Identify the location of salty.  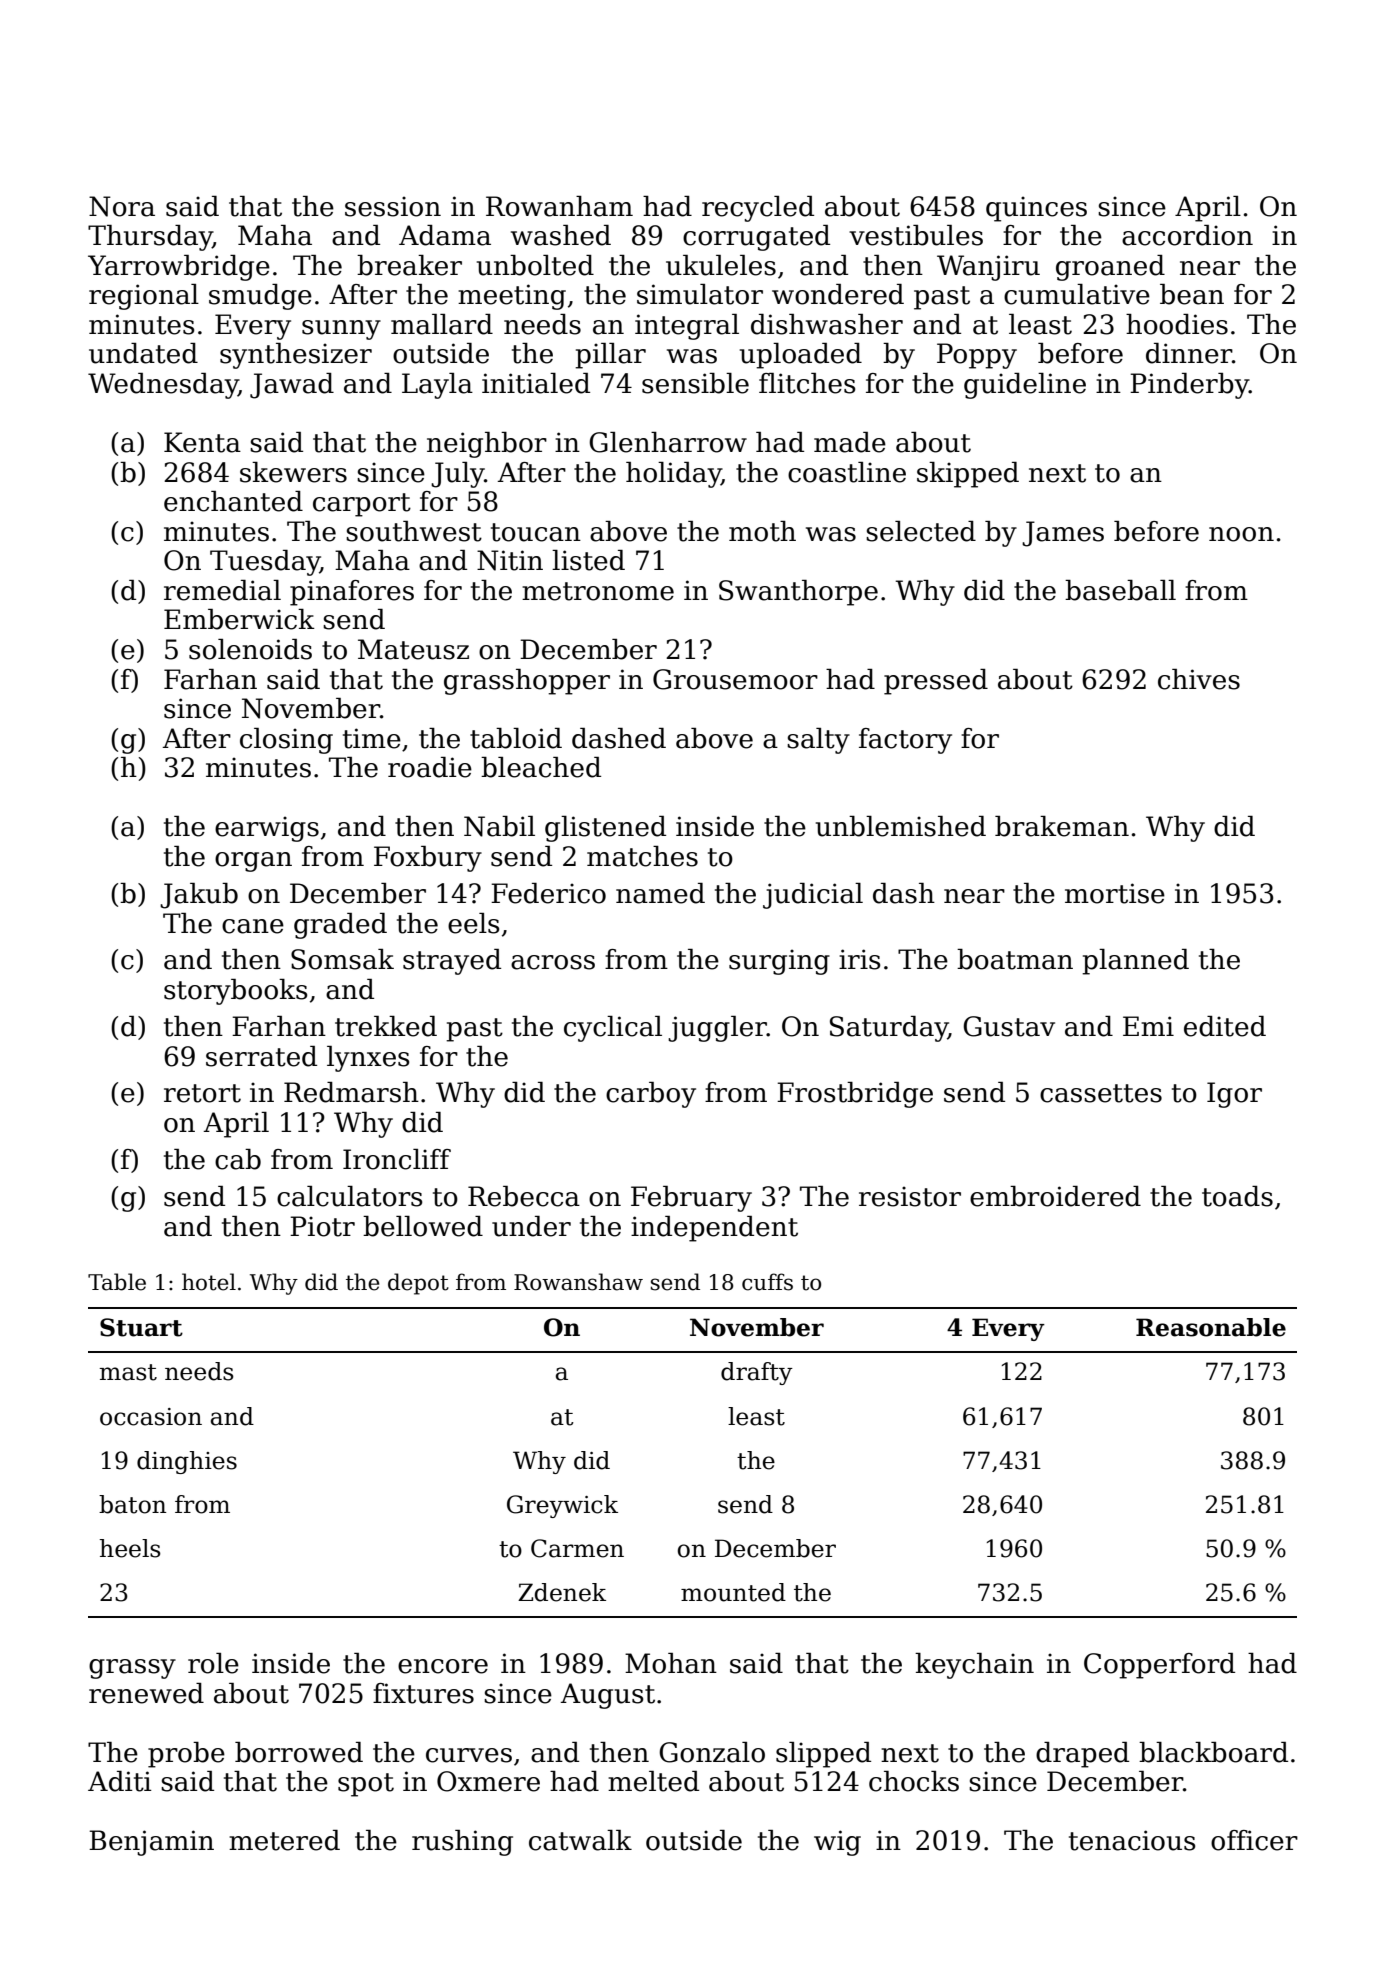
(818, 741).
